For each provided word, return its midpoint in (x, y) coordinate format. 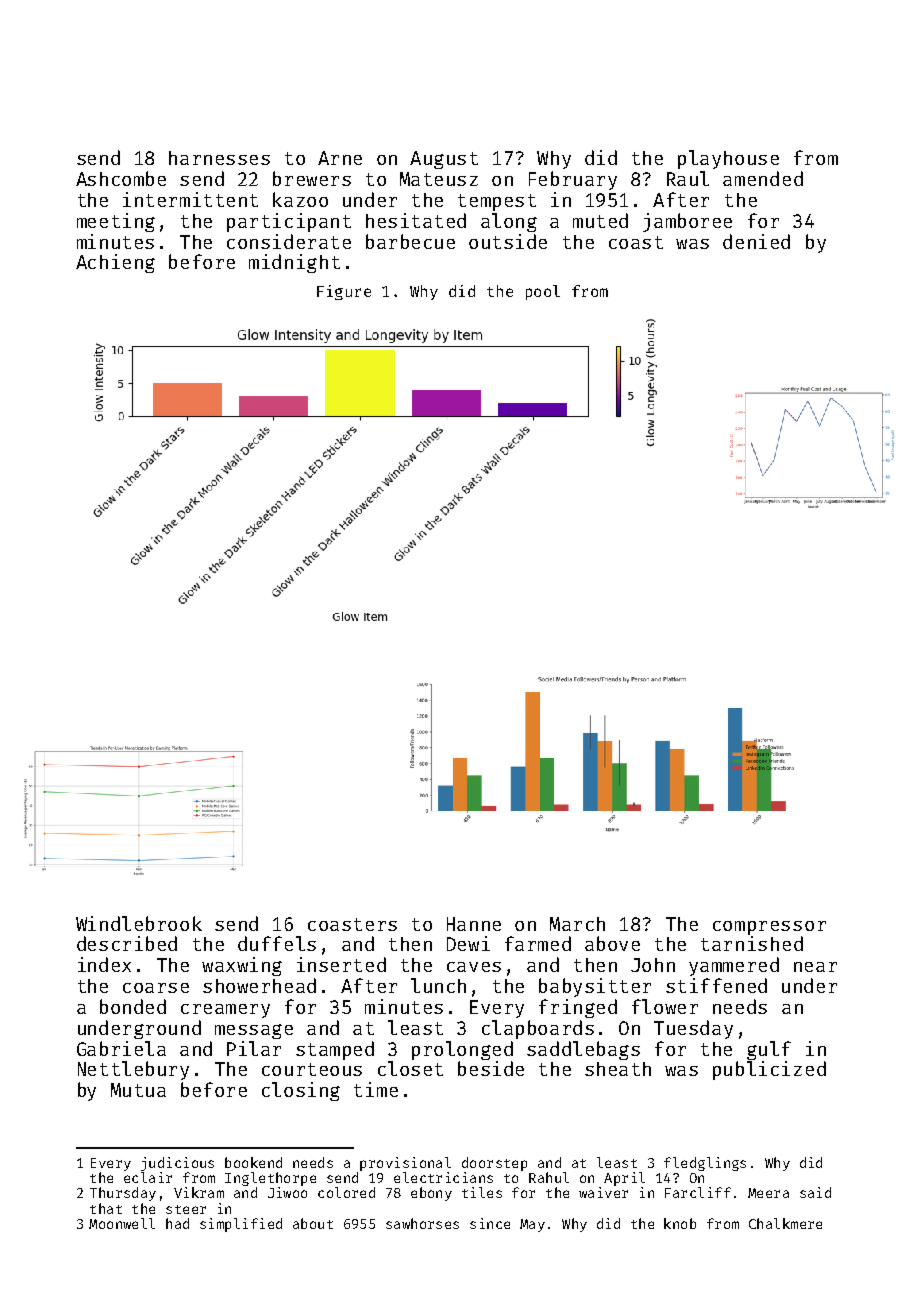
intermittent (190, 199)
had (177, 1223)
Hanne (474, 924)
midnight (294, 263)
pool (543, 292)
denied (756, 241)
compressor (769, 928)
